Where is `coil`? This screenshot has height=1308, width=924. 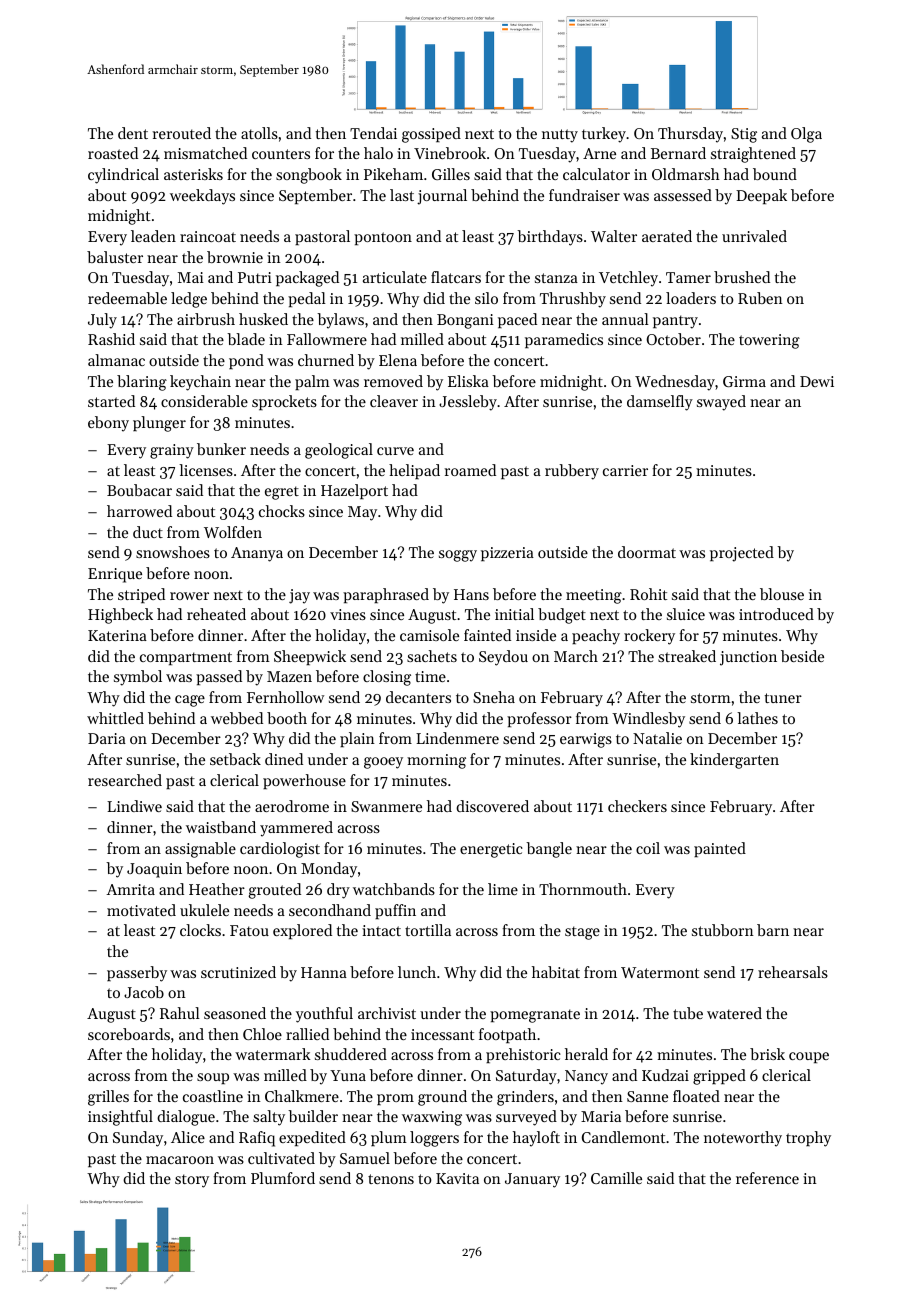 coil is located at coordinates (648, 848).
